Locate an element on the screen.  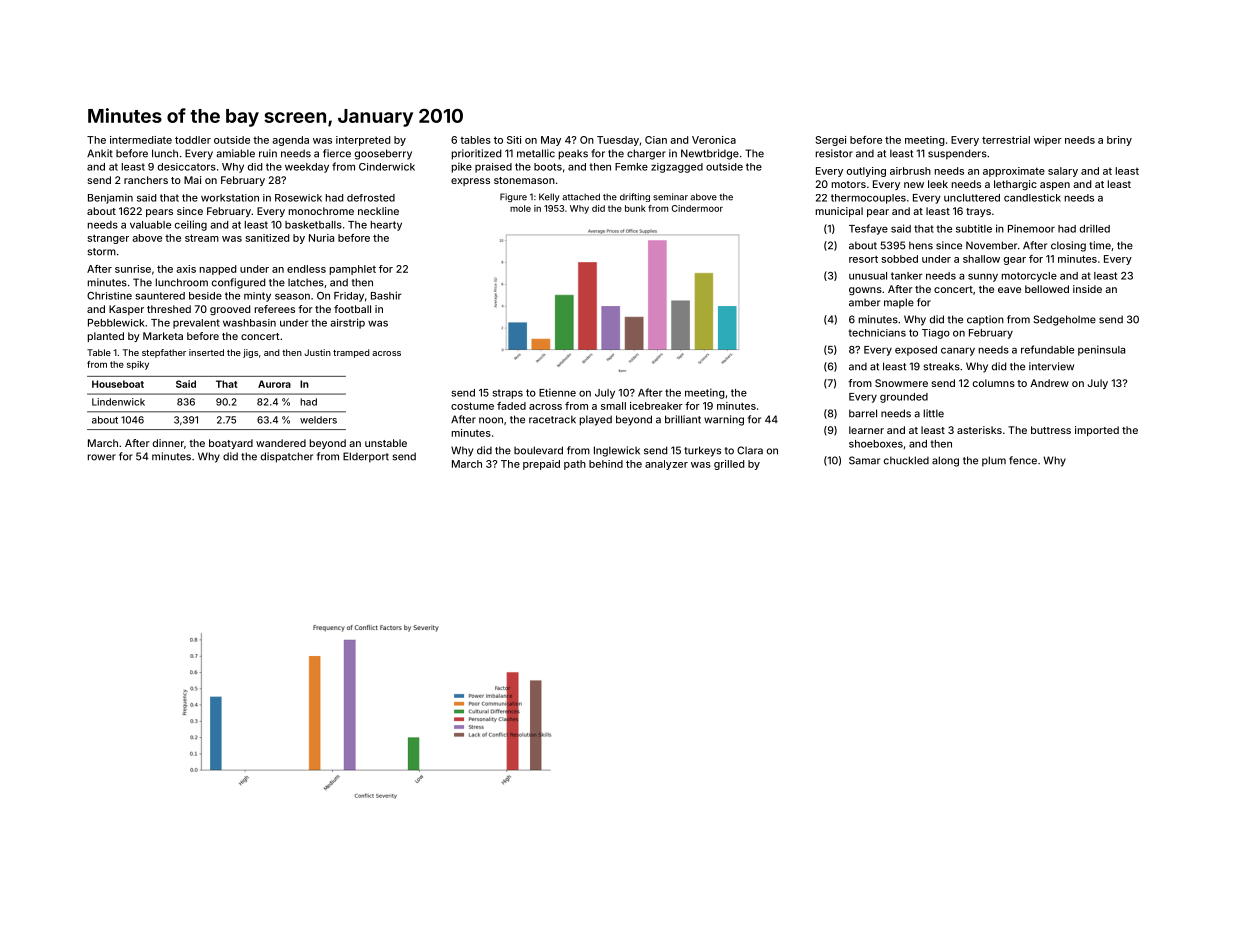
Newtbridge is located at coordinates (710, 154).
